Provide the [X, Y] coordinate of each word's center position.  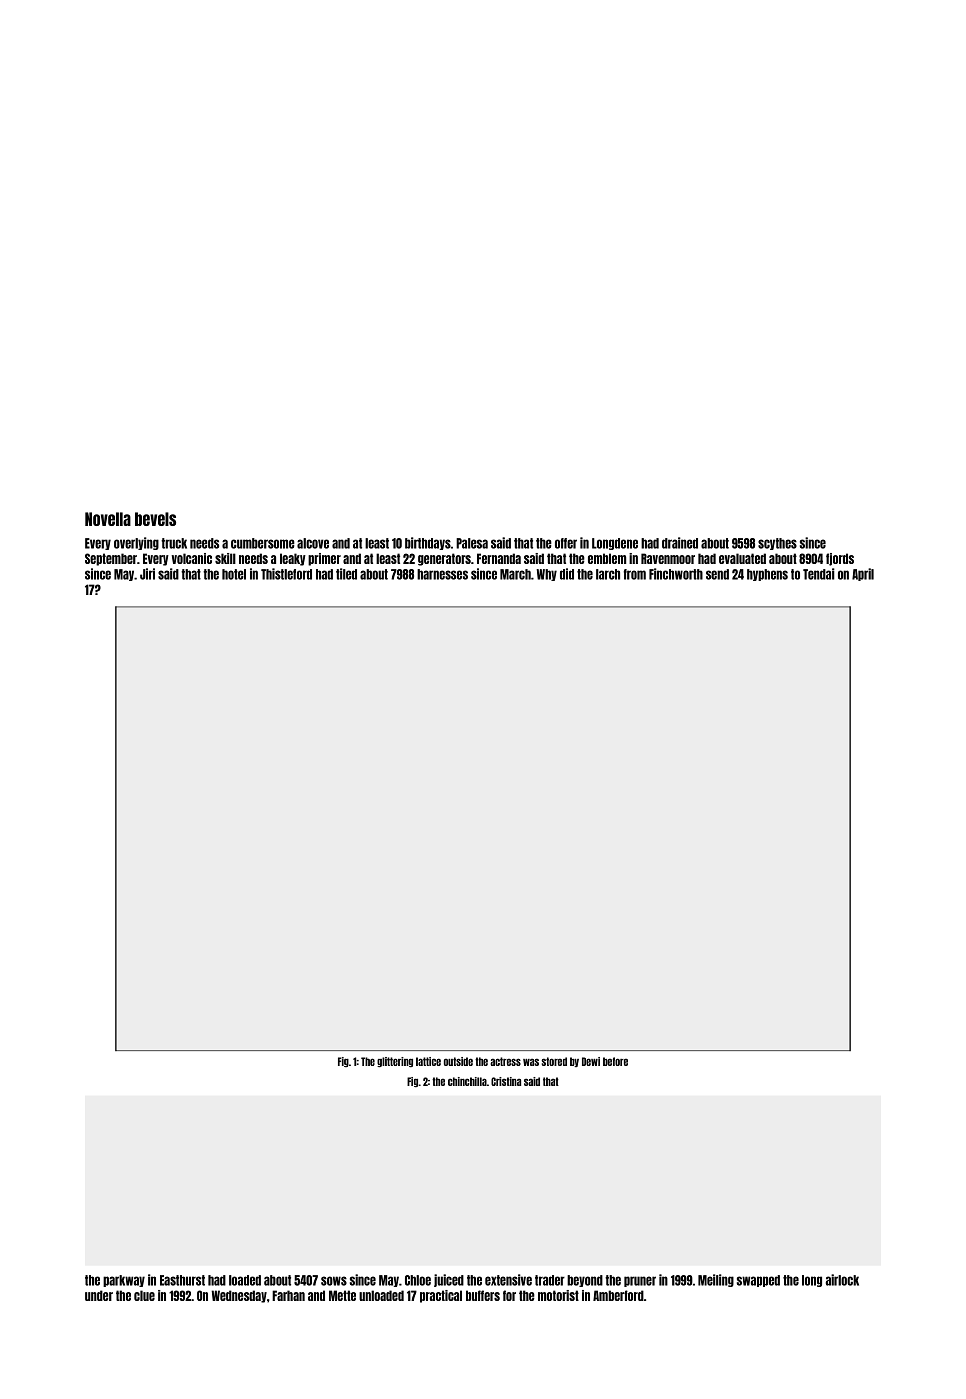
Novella [108, 519]
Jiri [147, 574]
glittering [395, 1062]
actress [505, 1061]
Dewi [591, 1061]
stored [554, 1061]
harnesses [442, 574]
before [615, 1061]
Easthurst [182, 1280]
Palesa [472, 543]
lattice [428, 1061]
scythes [777, 544]
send [717, 574]
